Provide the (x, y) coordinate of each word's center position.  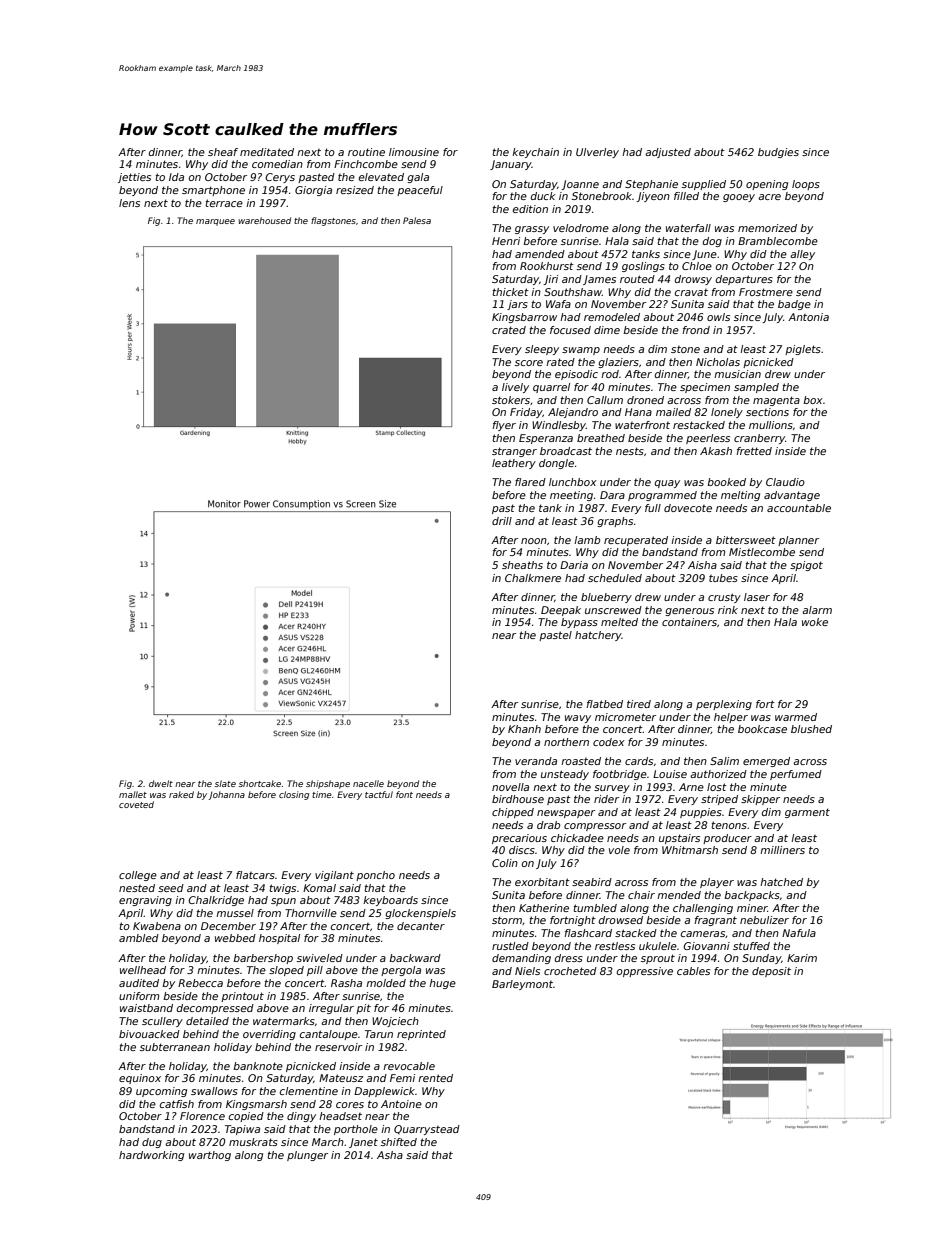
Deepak (561, 611)
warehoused (264, 220)
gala (418, 178)
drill (502, 521)
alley (802, 255)
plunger (307, 1156)
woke (815, 622)
